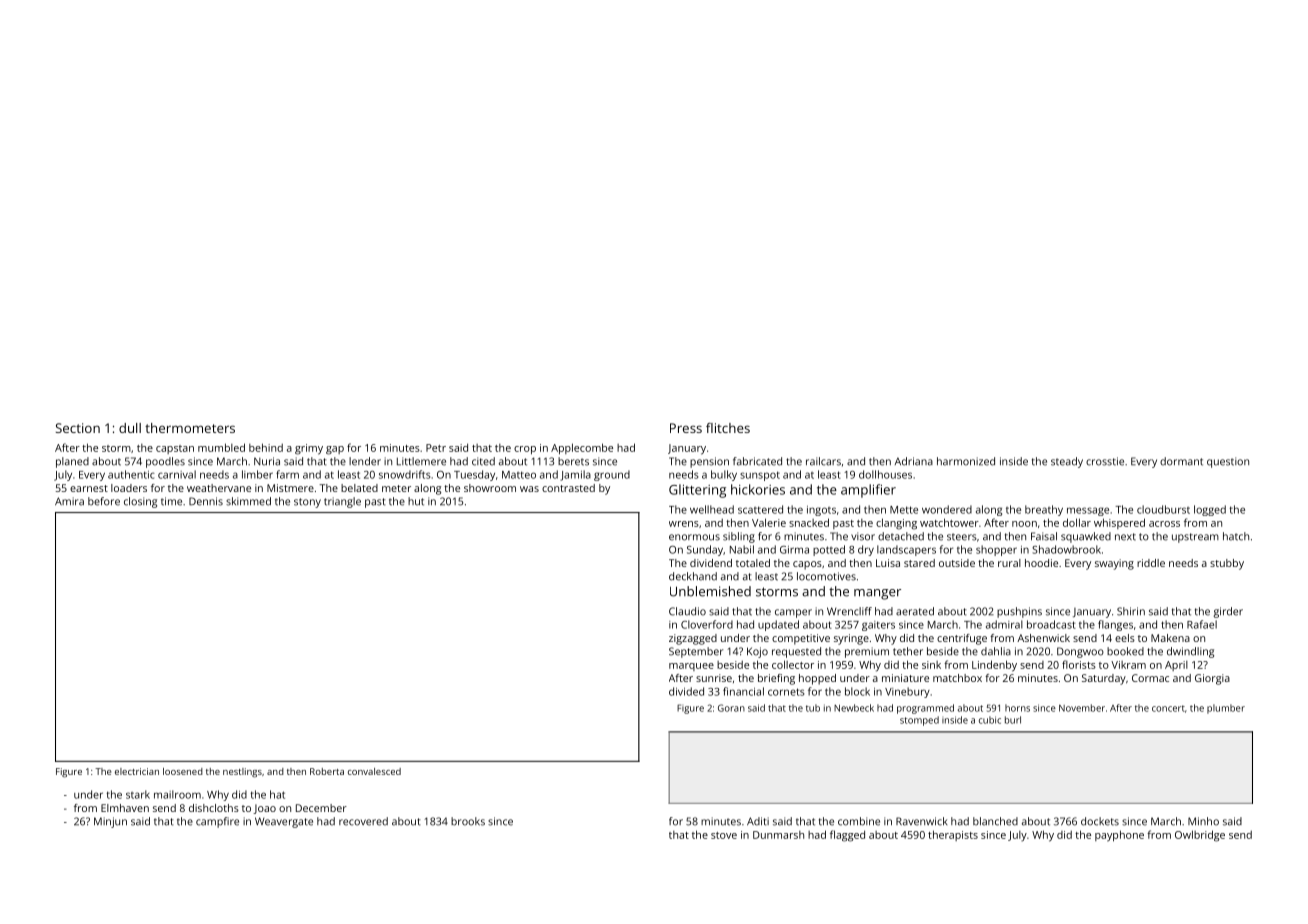 This screenshot has width=1308, height=924. I want to click on Claudio, so click(687, 611).
